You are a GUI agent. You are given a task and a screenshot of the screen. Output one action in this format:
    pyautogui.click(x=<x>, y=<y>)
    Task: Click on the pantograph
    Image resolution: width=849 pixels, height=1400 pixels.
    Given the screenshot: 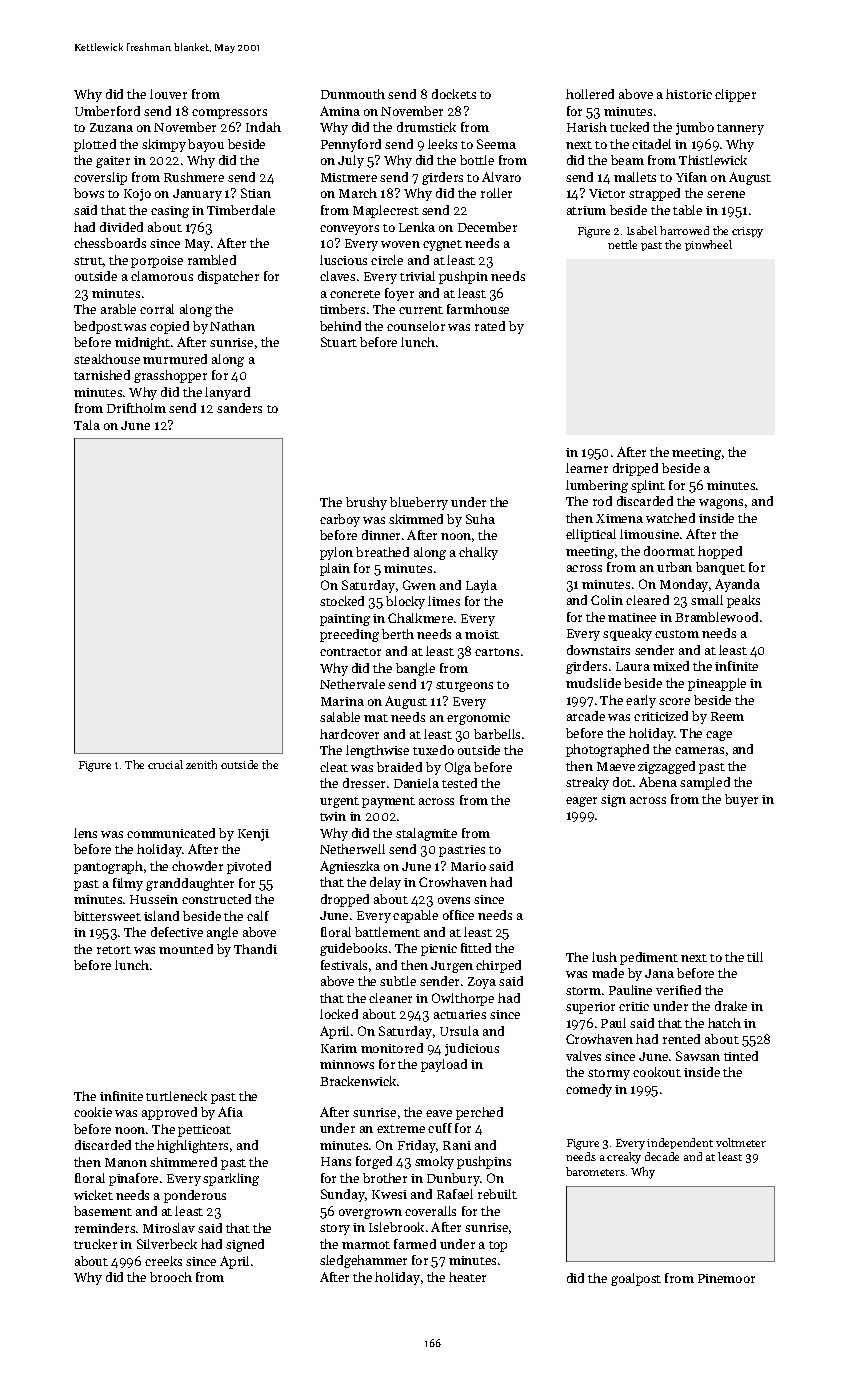 What is the action you would take?
    pyautogui.click(x=108, y=867)
